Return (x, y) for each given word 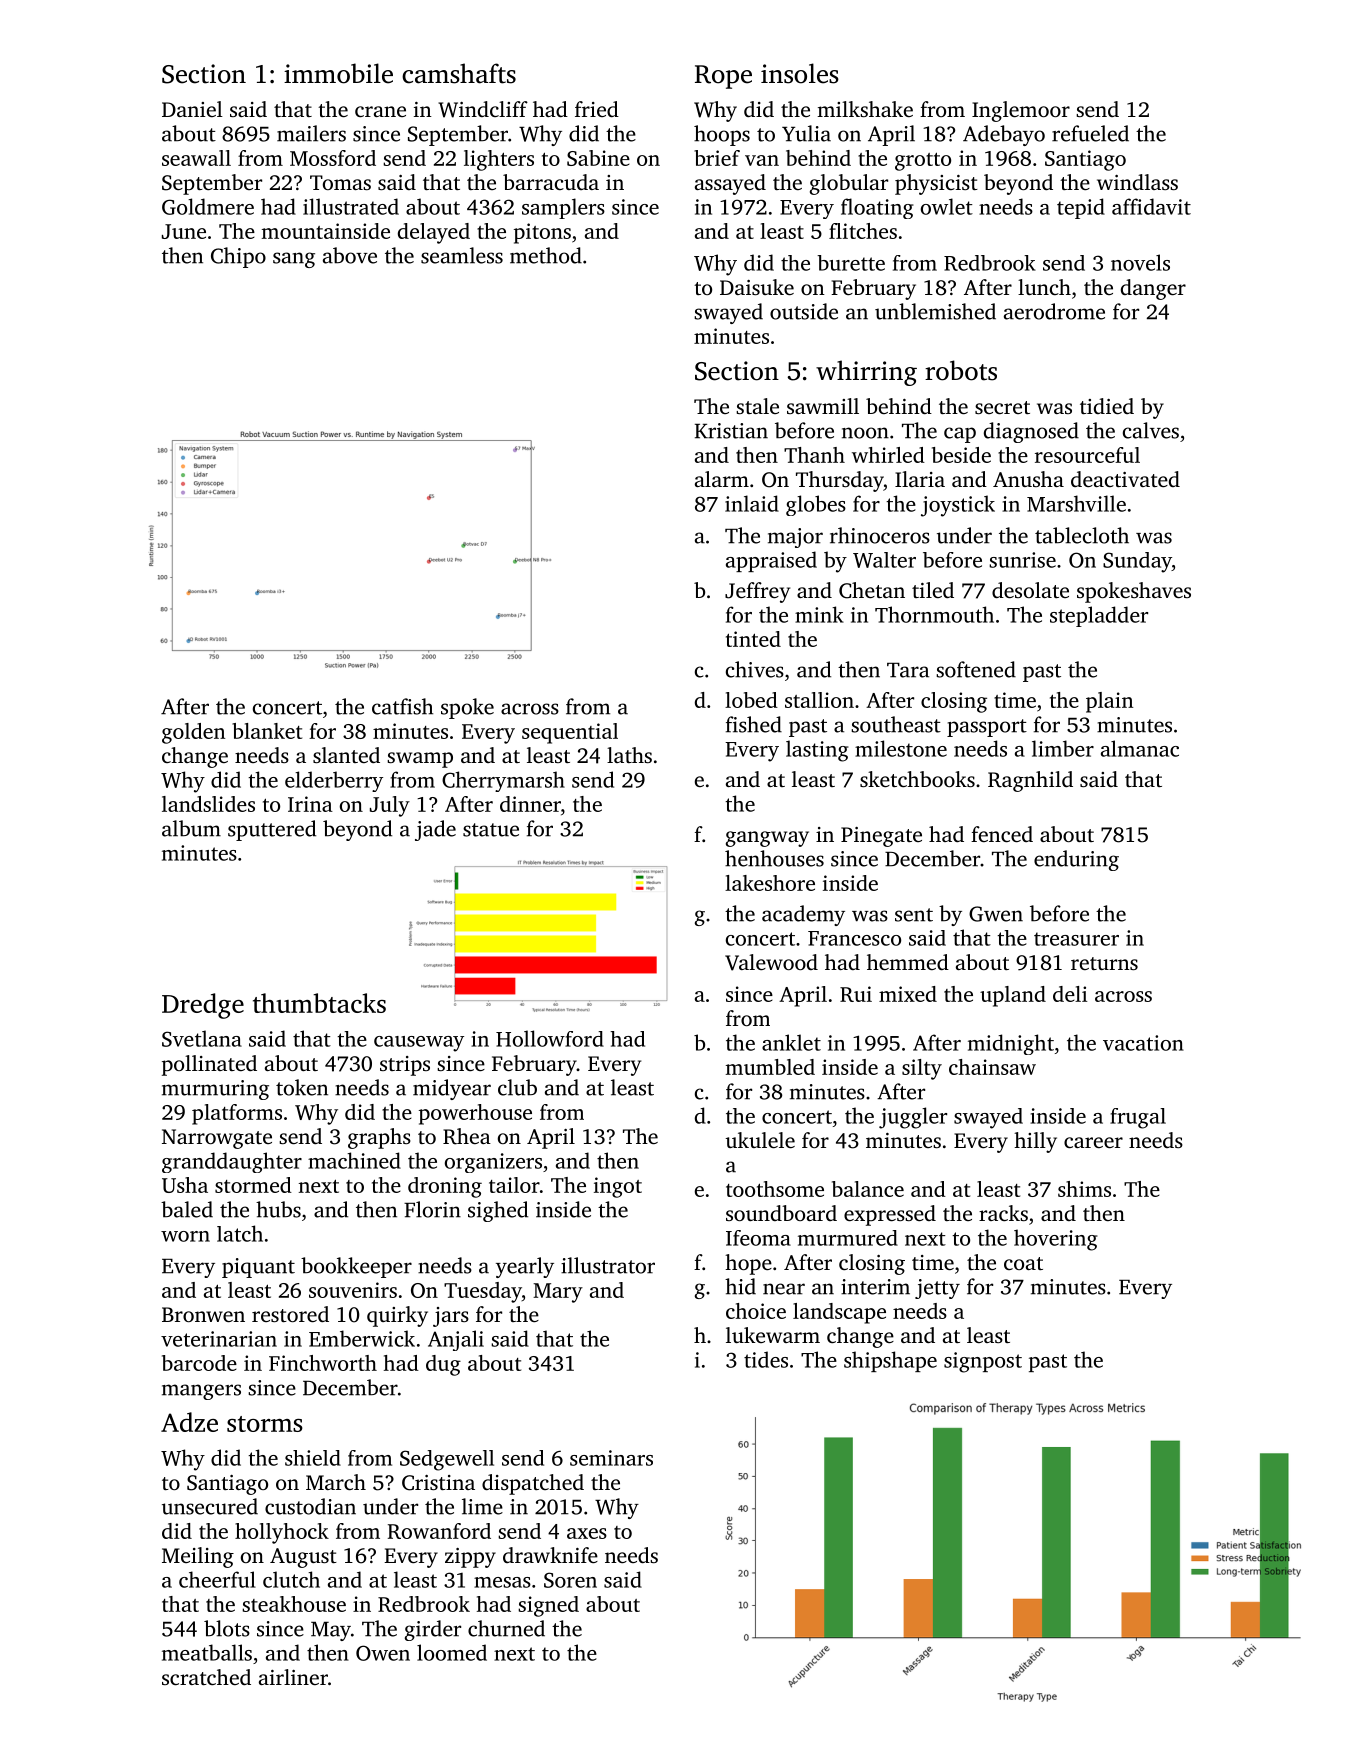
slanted (346, 755)
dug (443, 1365)
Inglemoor (1021, 111)
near (784, 1289)
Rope (723, 77)
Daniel (192, 109)
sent (914, 915)
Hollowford (550, 1038)
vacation (1143, 1043)
